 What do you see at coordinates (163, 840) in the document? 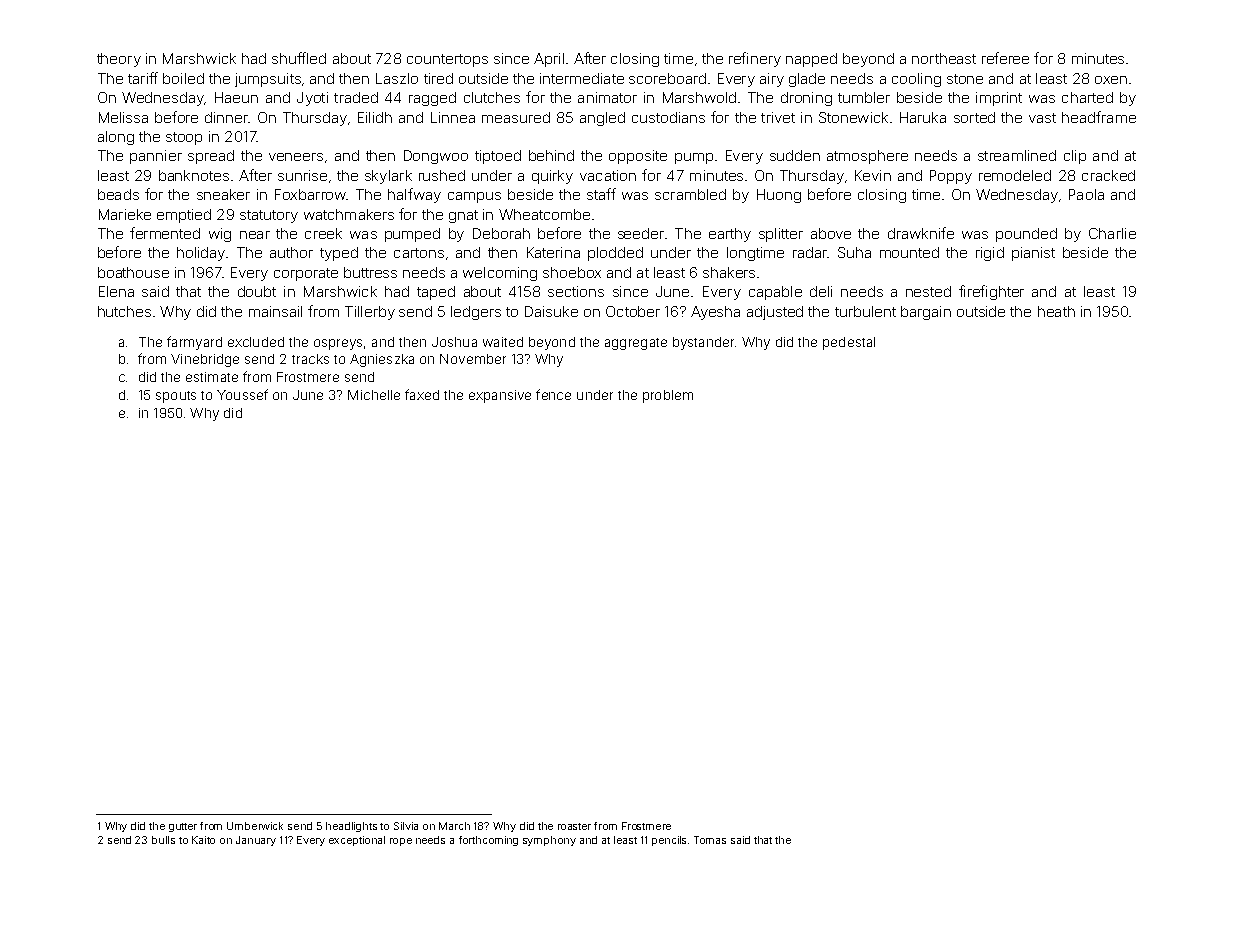
I see `bulls` at bounding box center [163, 840].
